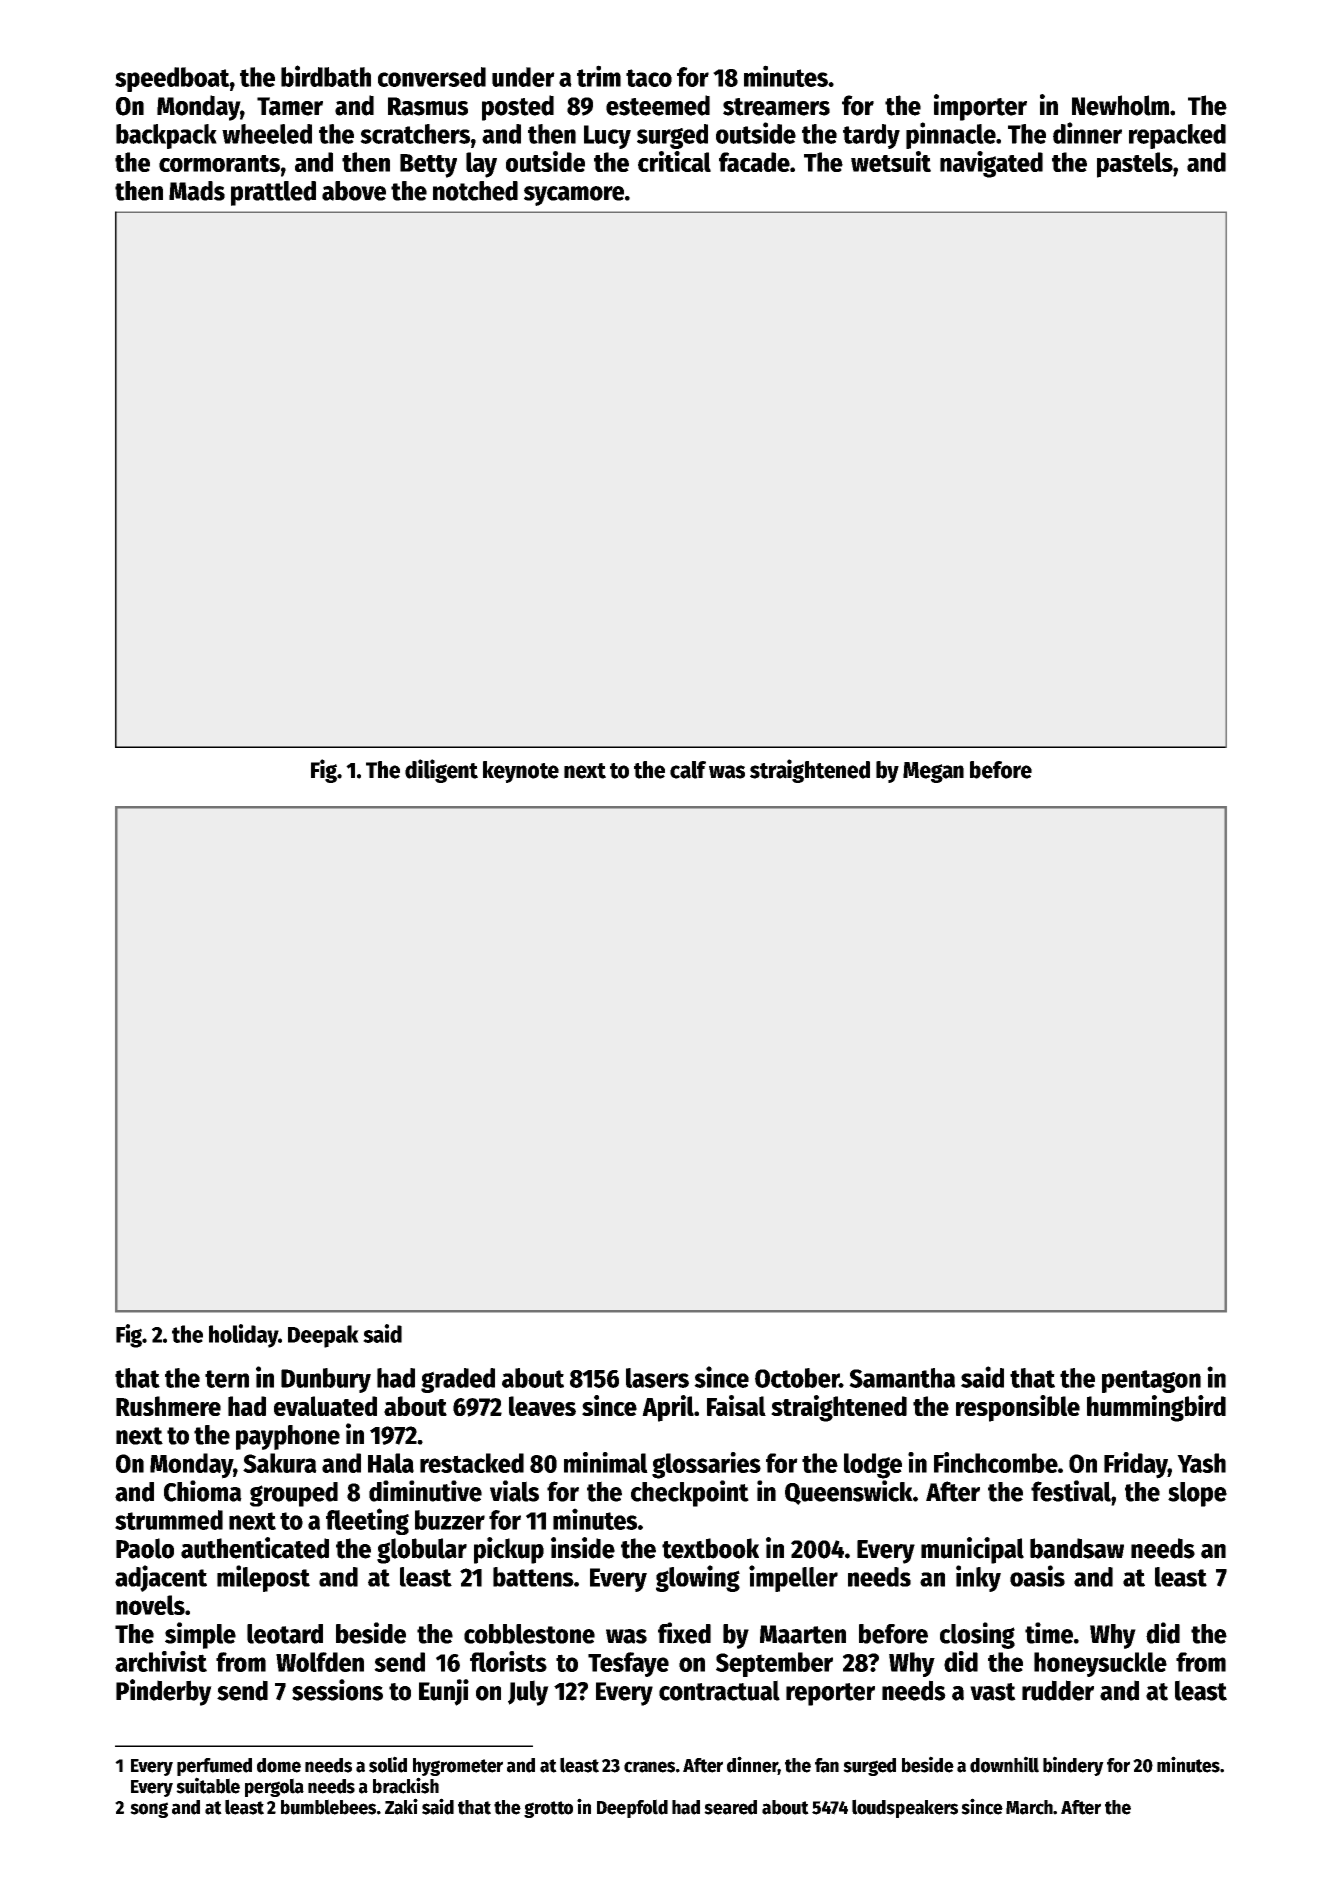 The width and height of the screenshot is (1342, 1899). I want to click on March, so click(1029, 1807).
